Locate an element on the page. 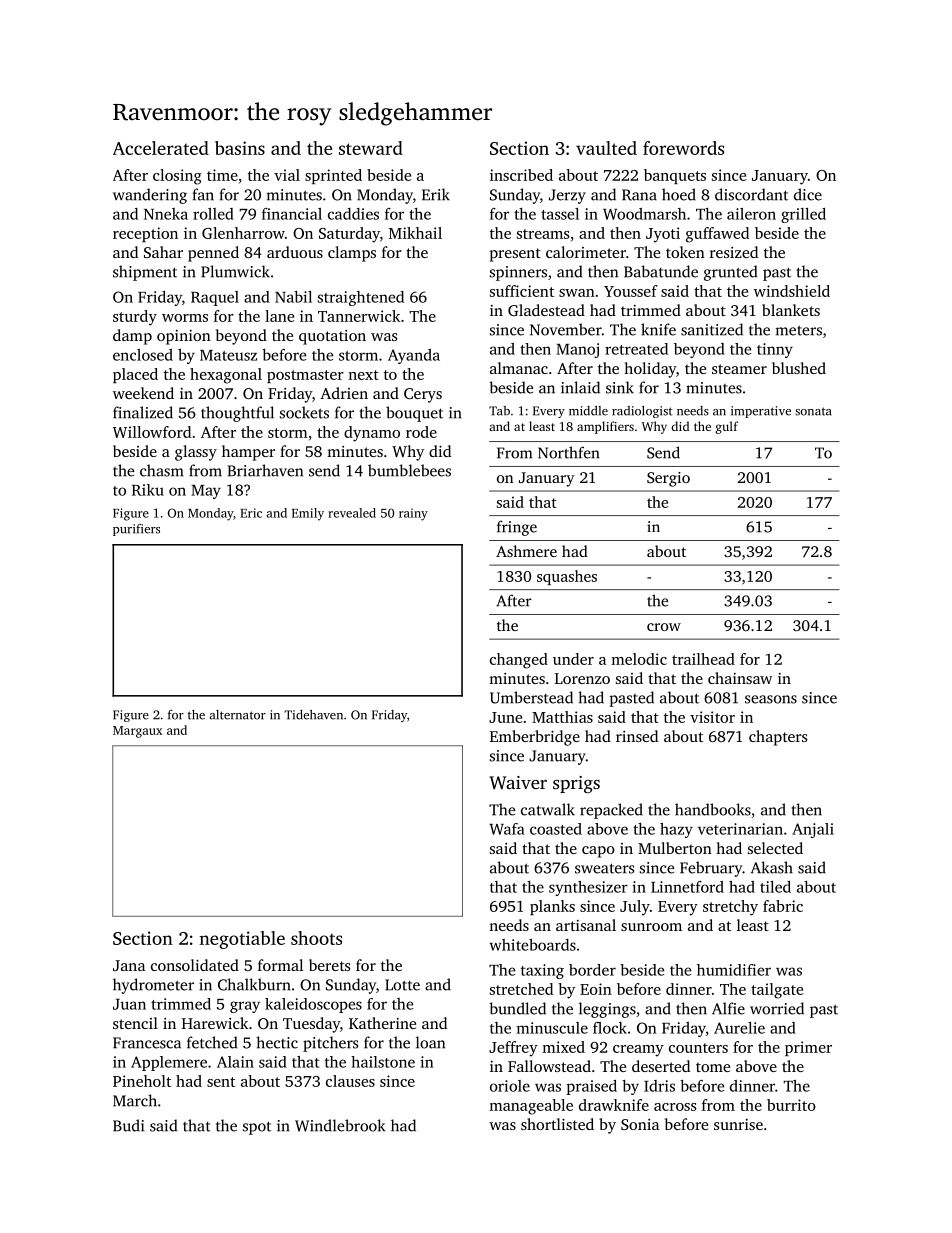  spot is located at coordinates (257, 1128).
